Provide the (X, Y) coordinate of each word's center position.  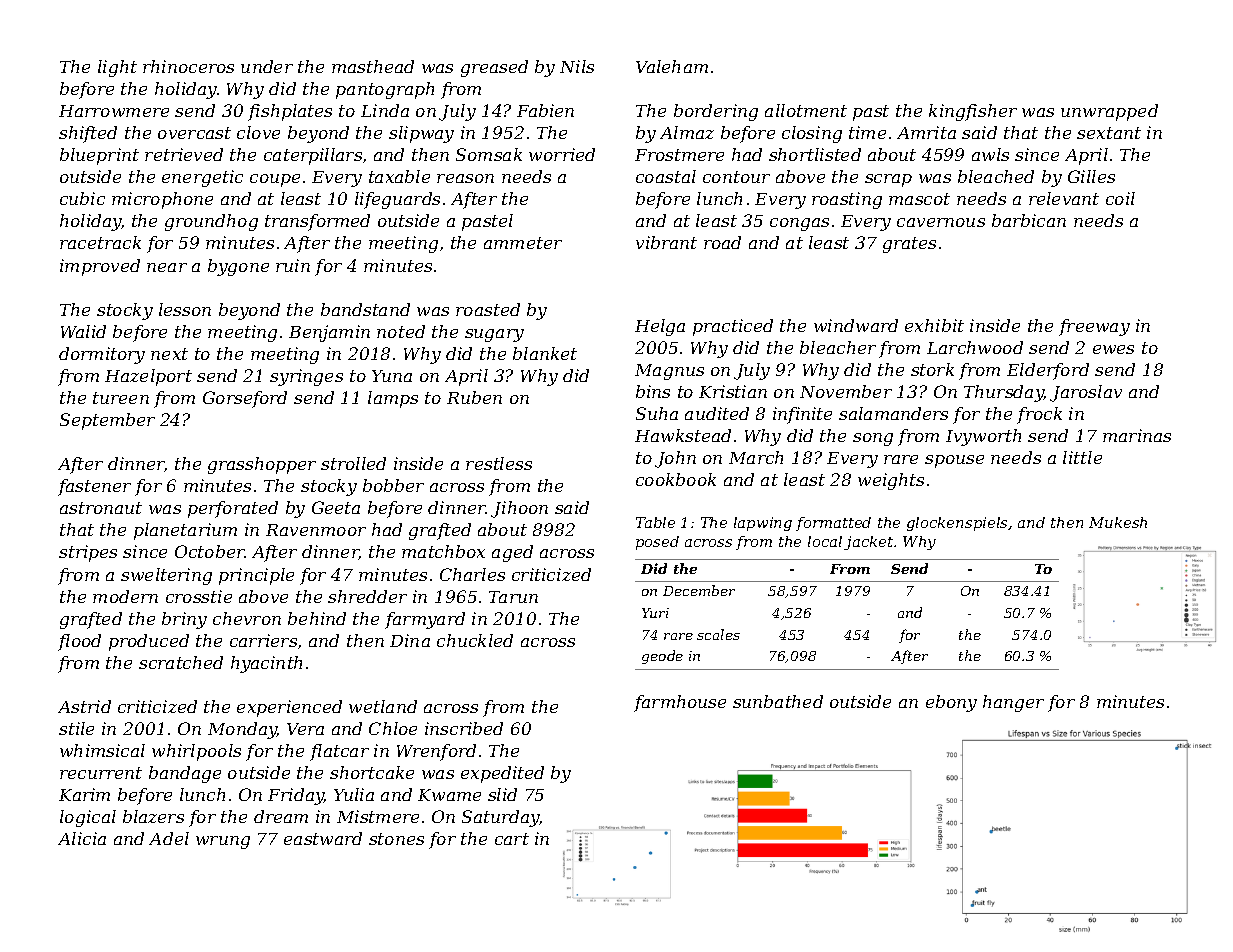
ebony (951, 703)
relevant (1064, 198)
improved (100, 267)
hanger (1013, 703)
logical (88, 818)
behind (317, 618)
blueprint (99, 156)
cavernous (941, 222)
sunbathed (778, 701)
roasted (488, 309)
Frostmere (679, 155)
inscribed (464, 728)
